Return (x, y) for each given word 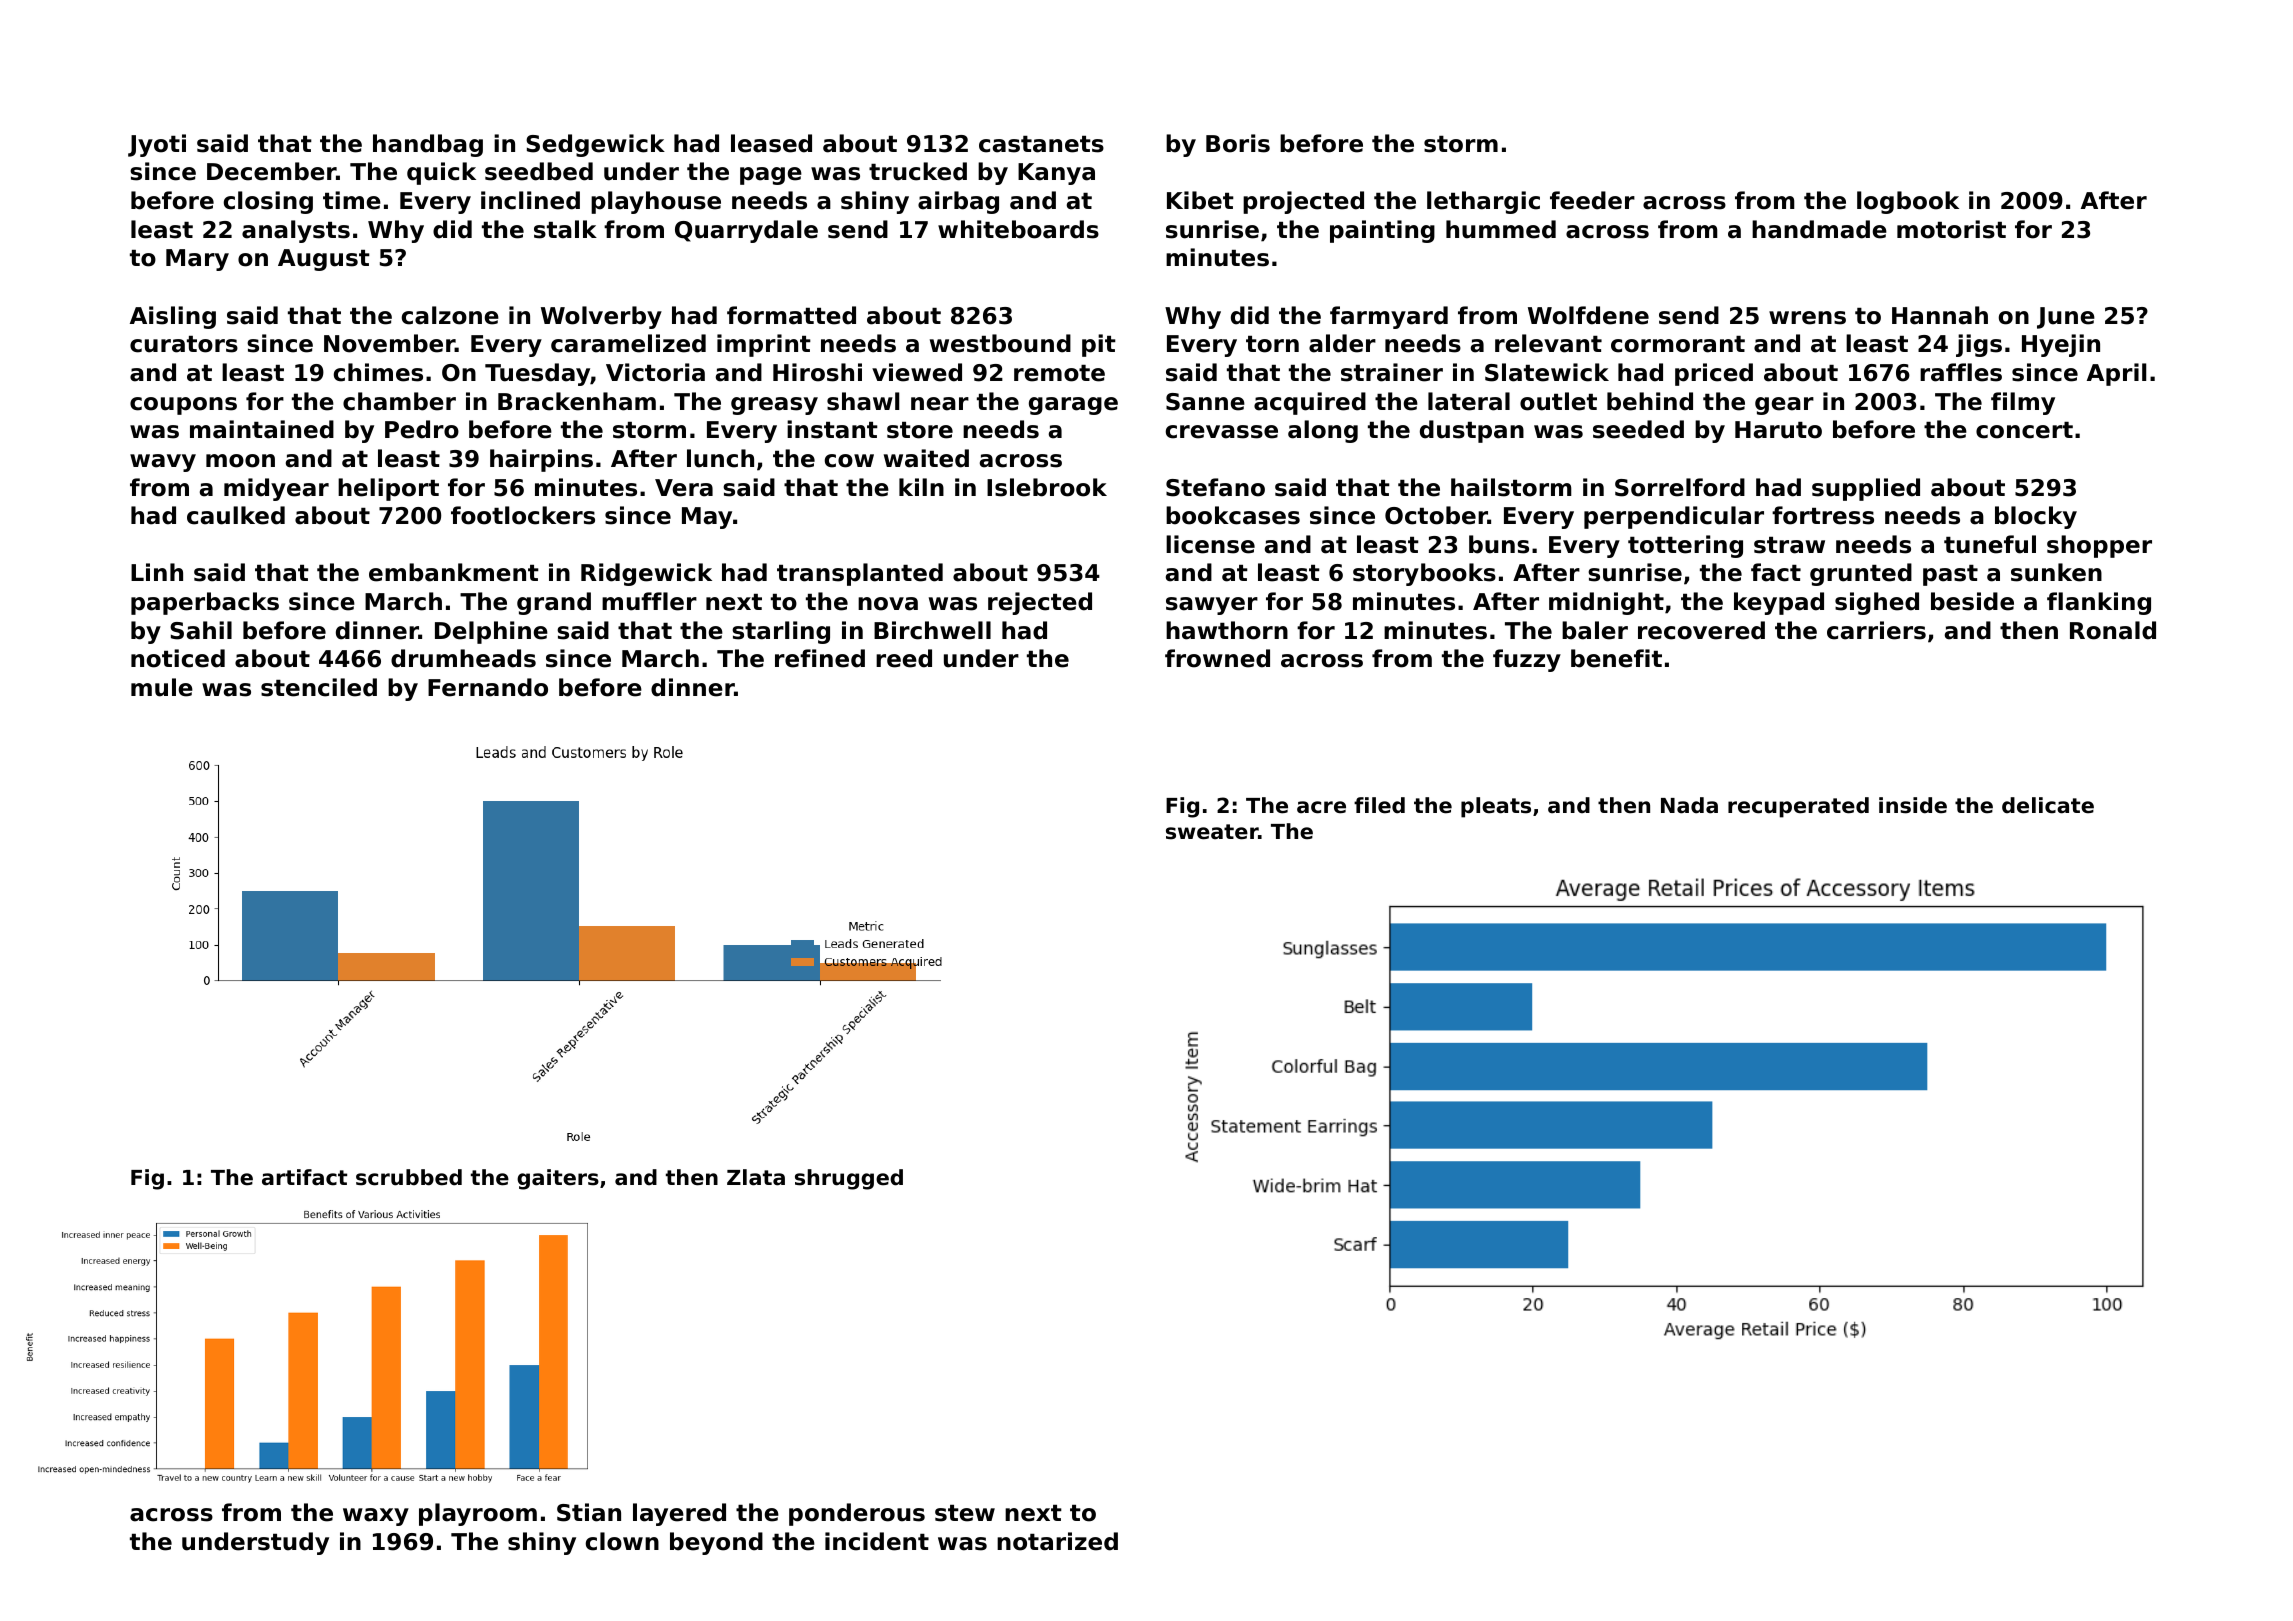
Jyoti (157, 145)
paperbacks (205, 603)
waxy (376, 1517)
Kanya (1056, 174)
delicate (2048, 805)
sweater (1212, 832)
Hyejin (2061, 345)
